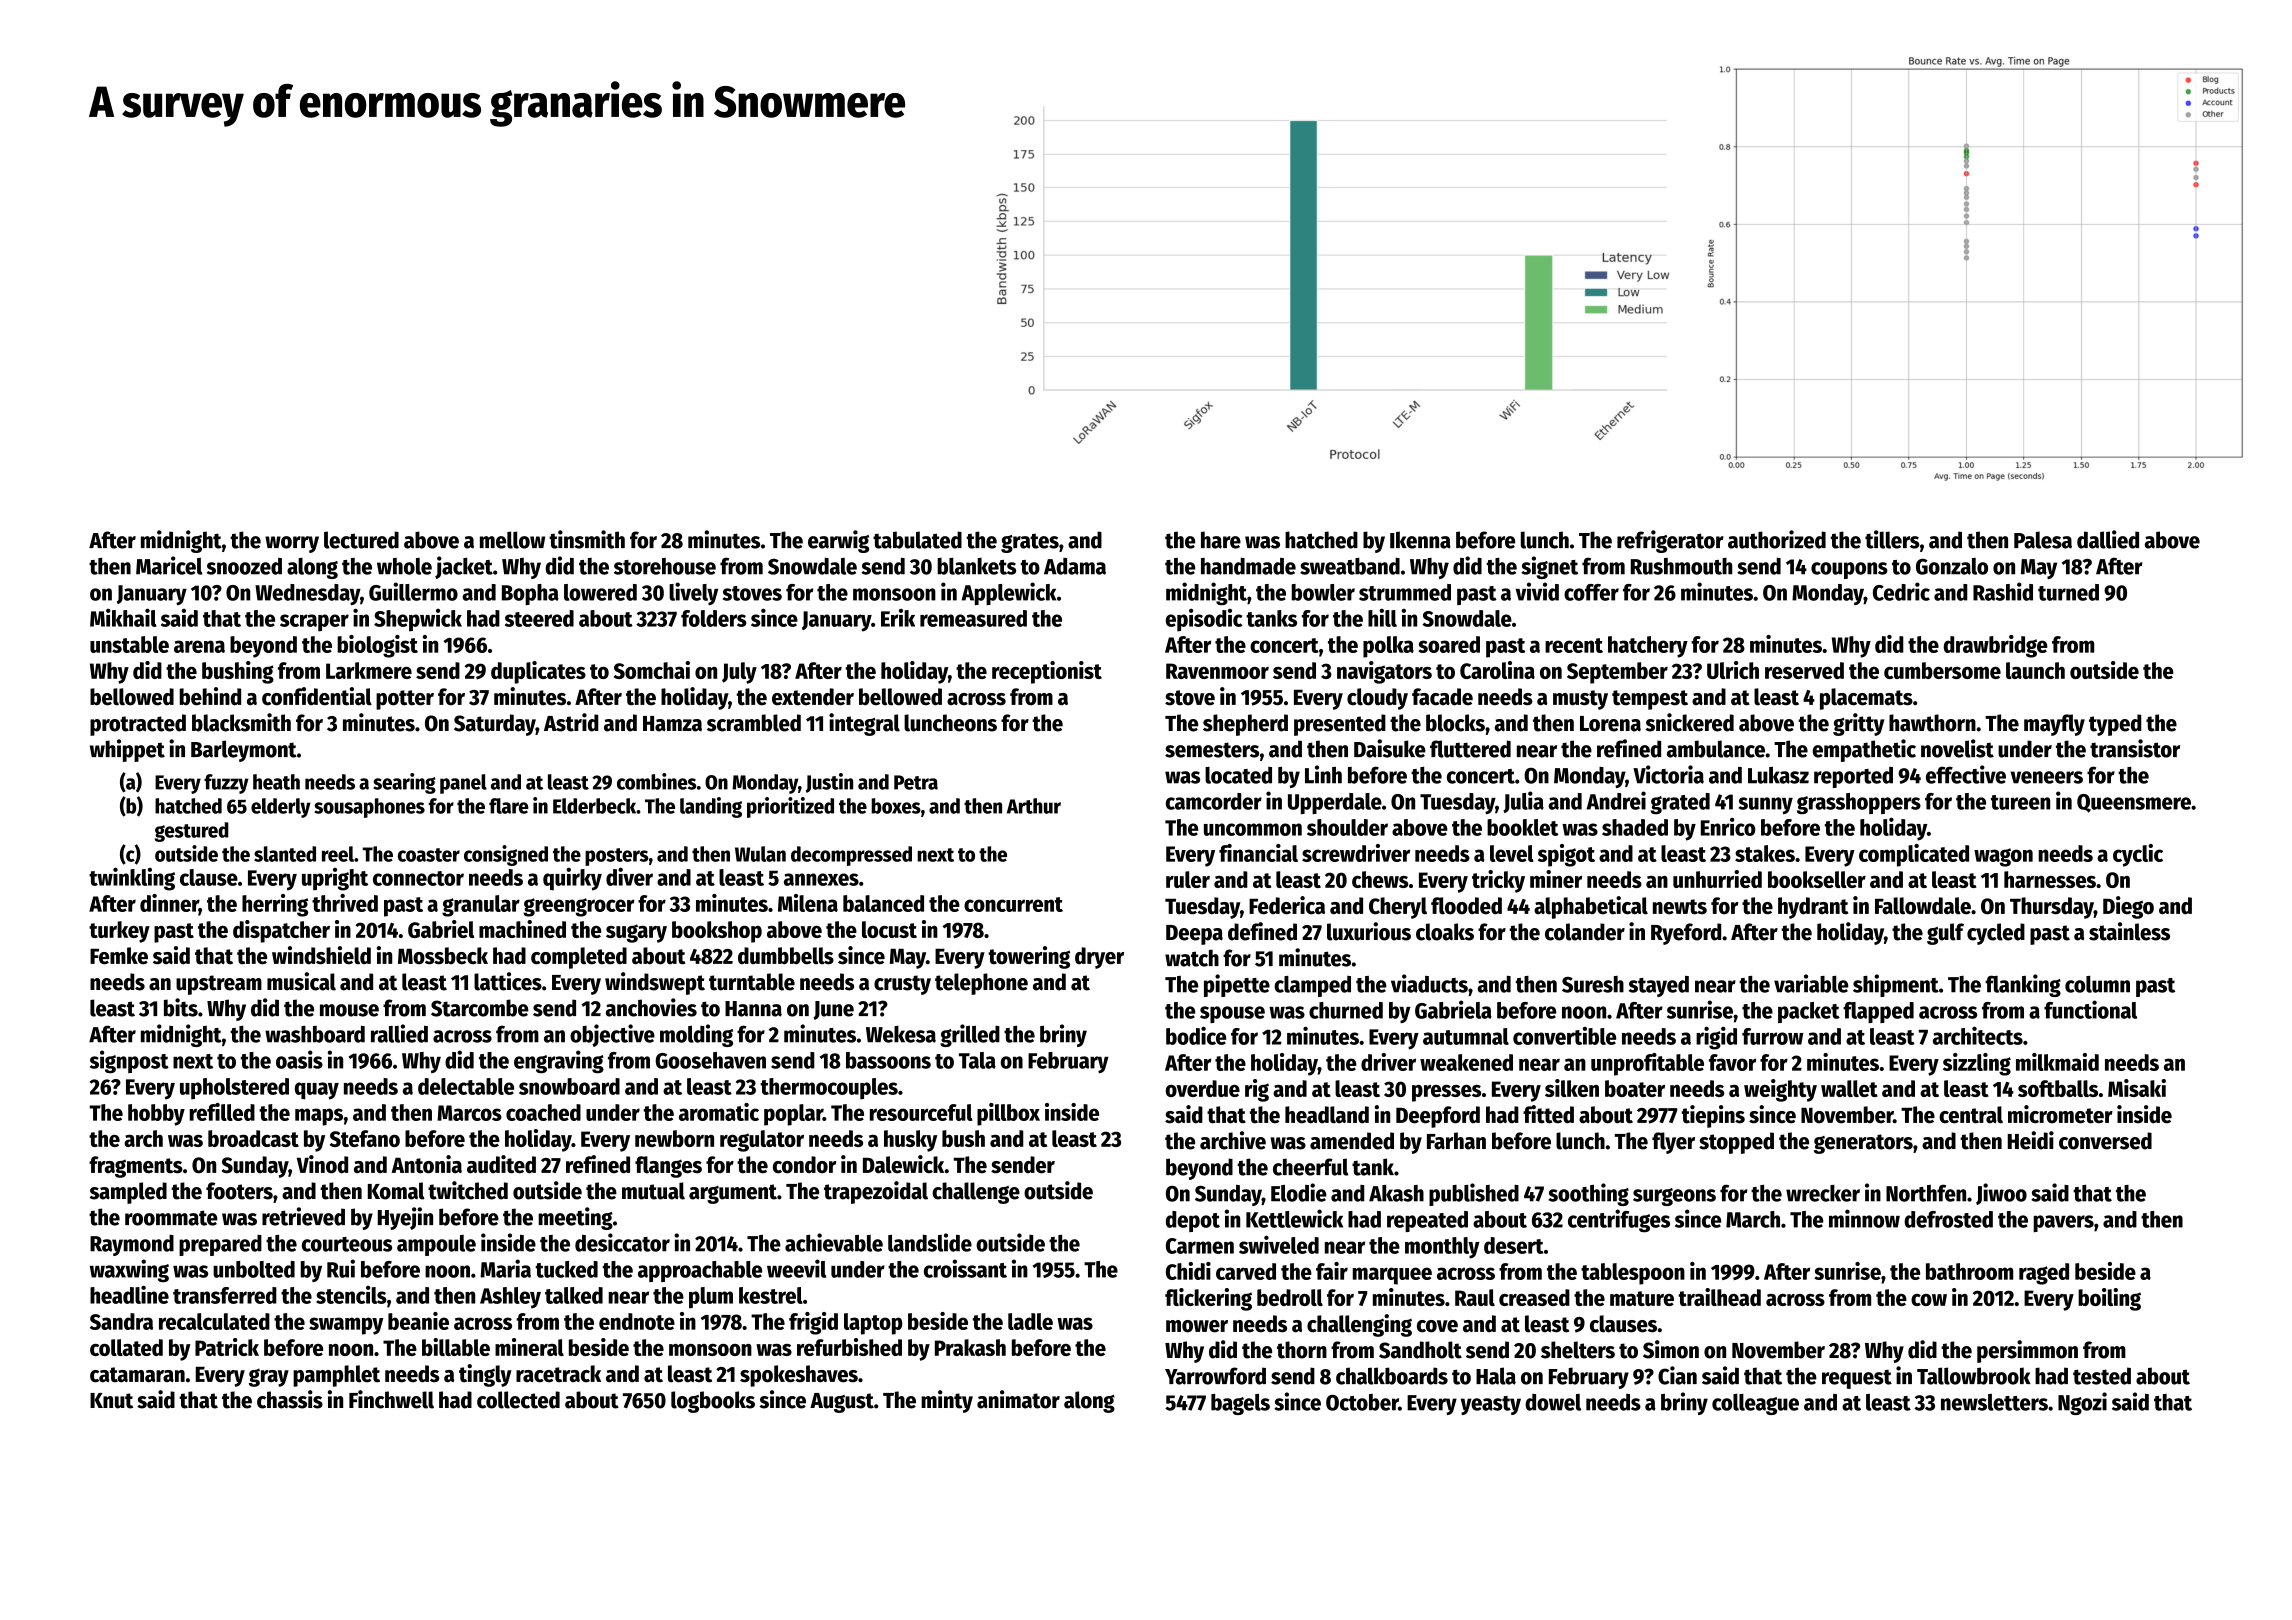 Image resolution: width=2292 pixels, height=1620 pixels. I want to click on landing, so click(711, 807).
